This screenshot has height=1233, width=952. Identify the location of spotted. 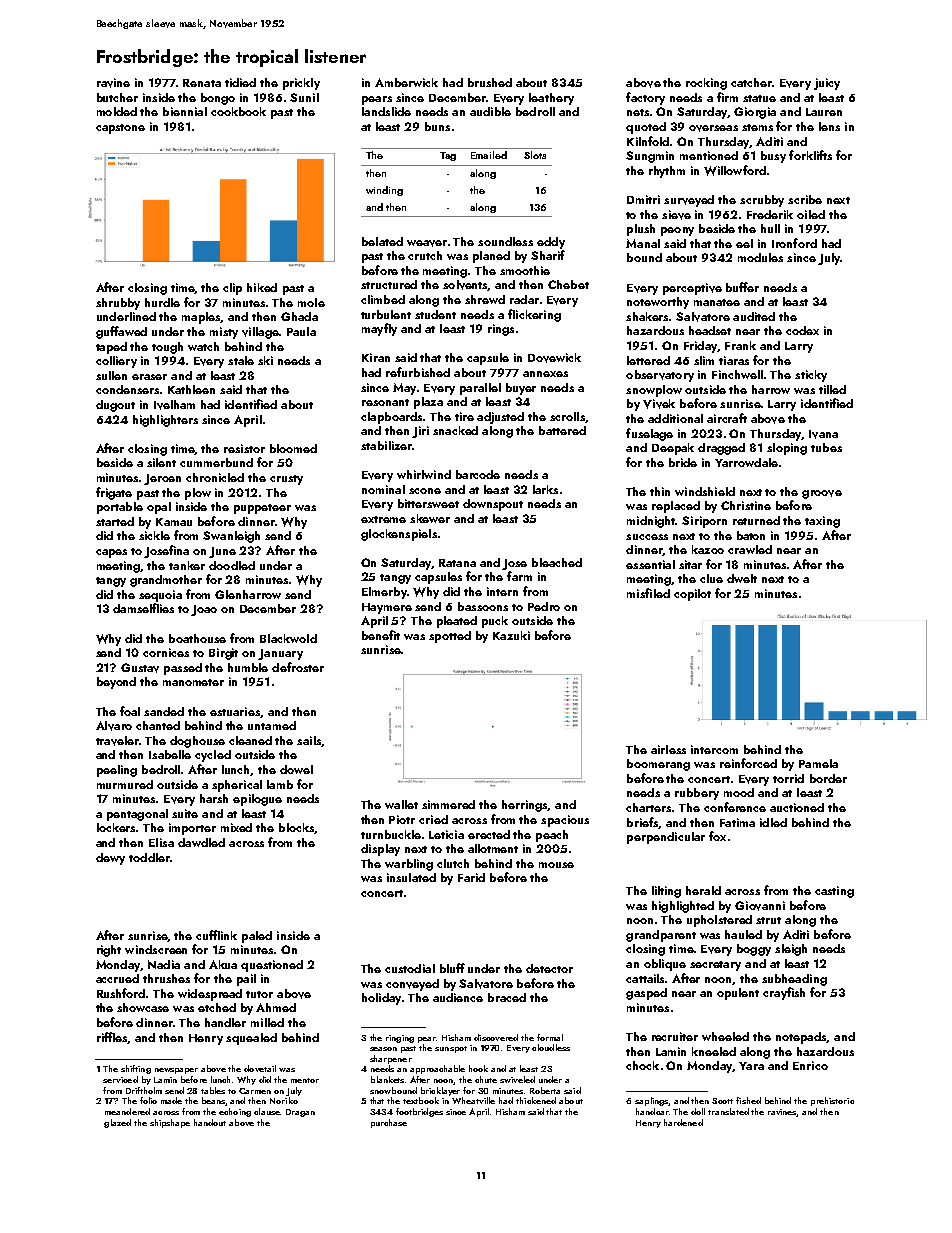
(450, 637).
